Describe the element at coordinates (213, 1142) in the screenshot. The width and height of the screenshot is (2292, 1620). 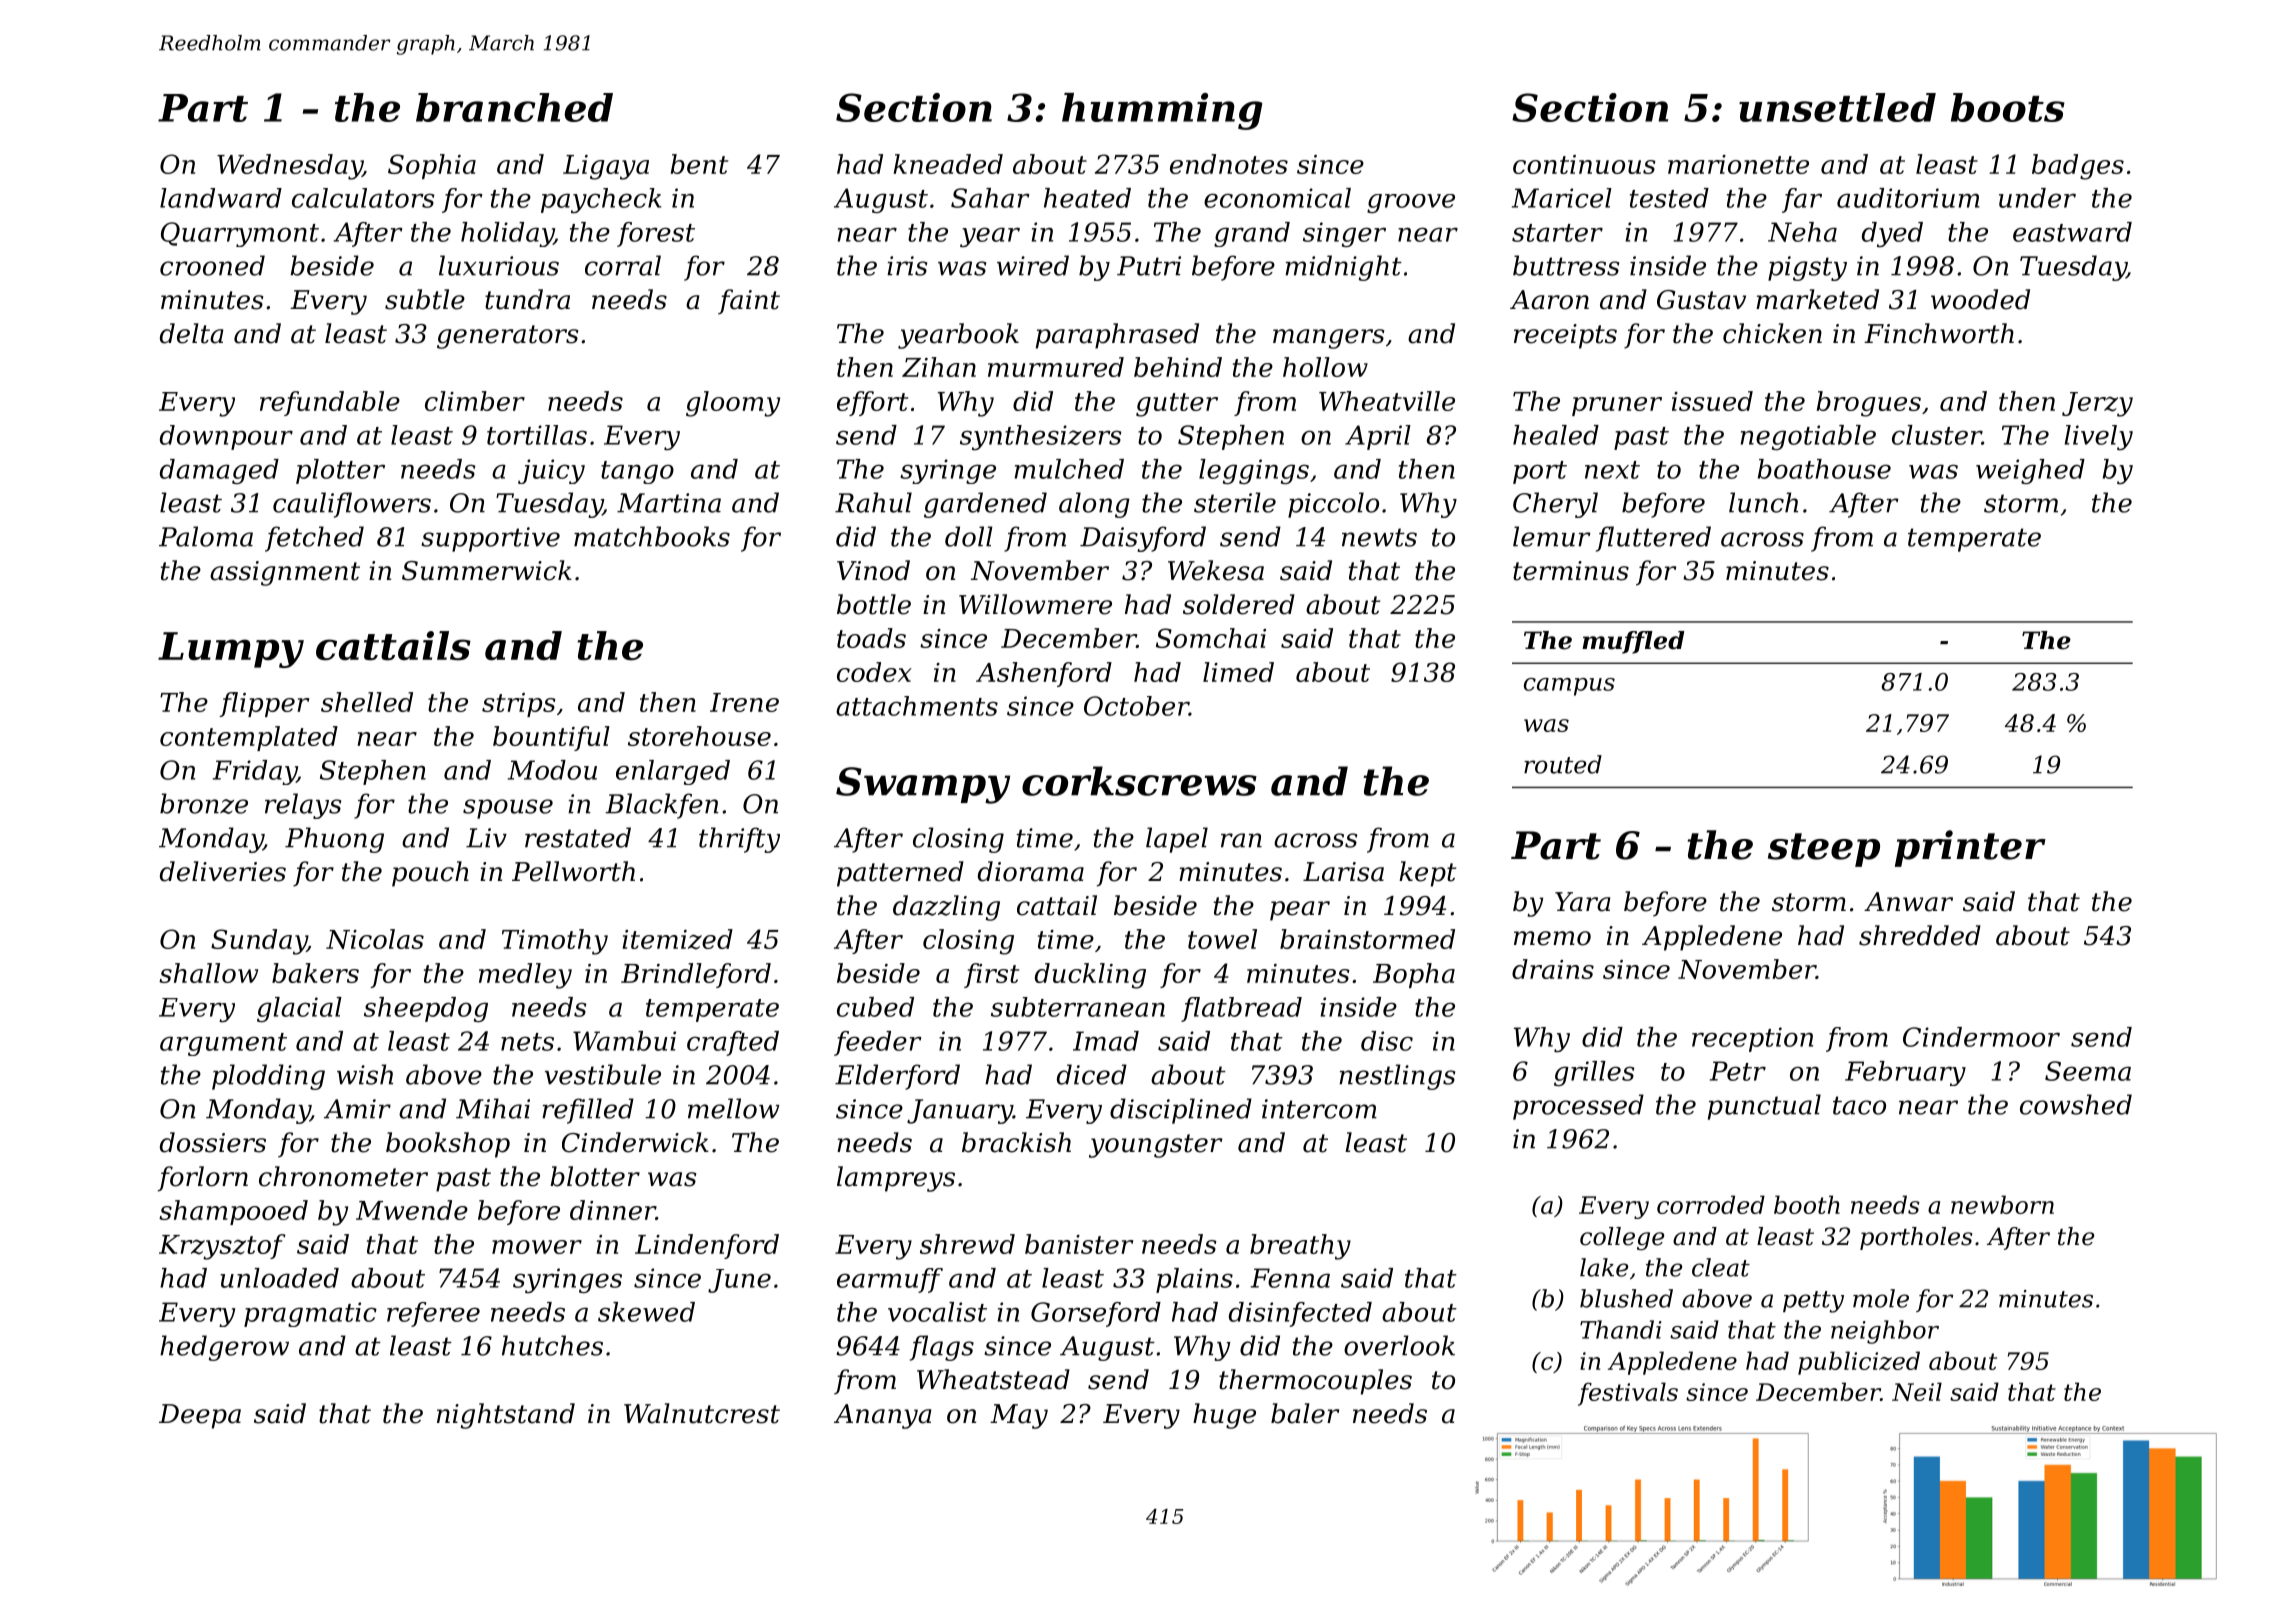
I see `dossiers` at that location.
